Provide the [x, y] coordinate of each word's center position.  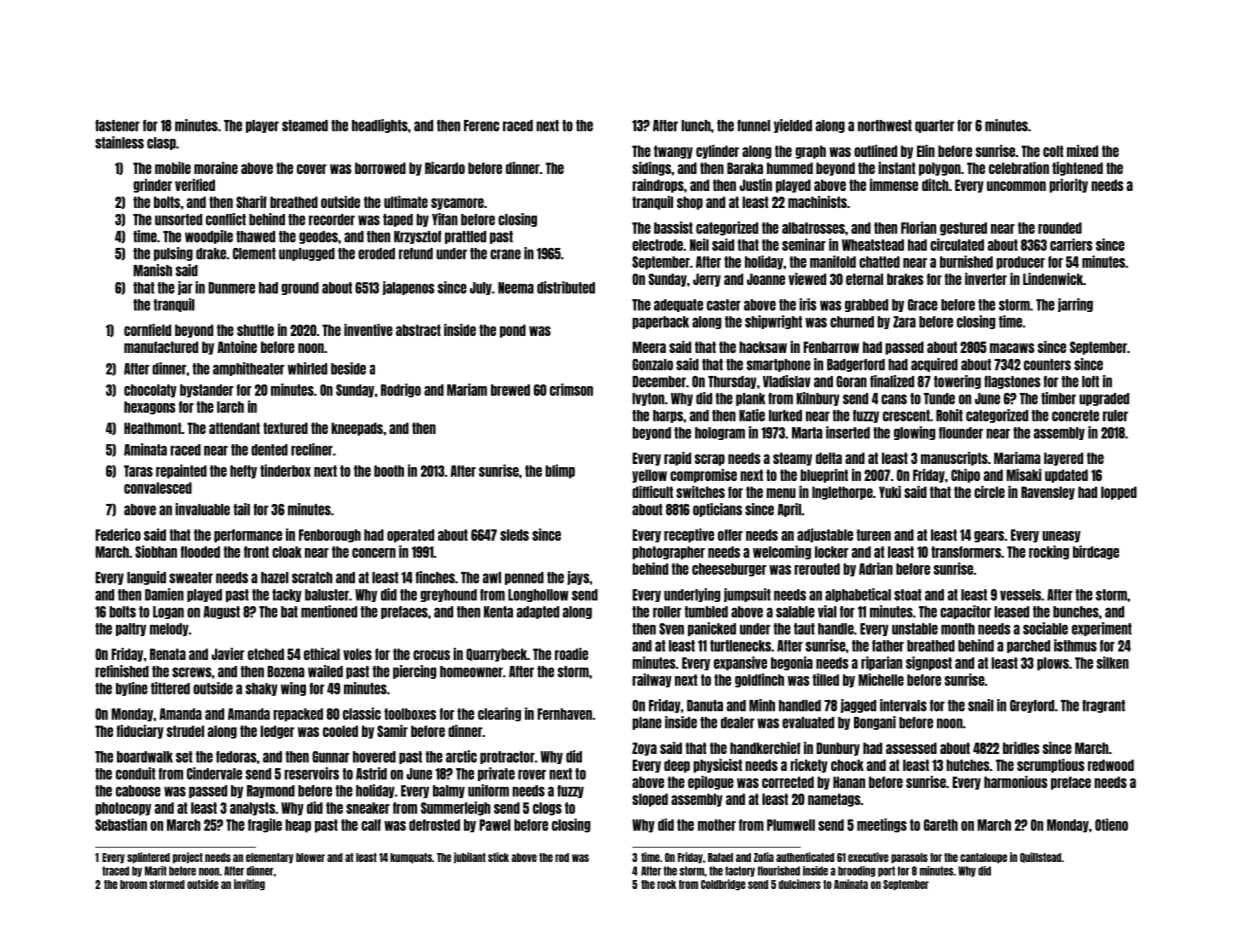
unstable [915, 629]
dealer [737, 723]
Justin [755, 185]
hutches [967, 765]
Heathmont [152, 428]
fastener [117, 126]
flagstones [1012, 382]
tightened [1077, 169]
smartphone [779, 365]
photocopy [123, 809]
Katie [752, 415]
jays [578, 578]
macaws [1012, 348]
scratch [312, 578]
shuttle [255, 330]
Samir [392, 731]
